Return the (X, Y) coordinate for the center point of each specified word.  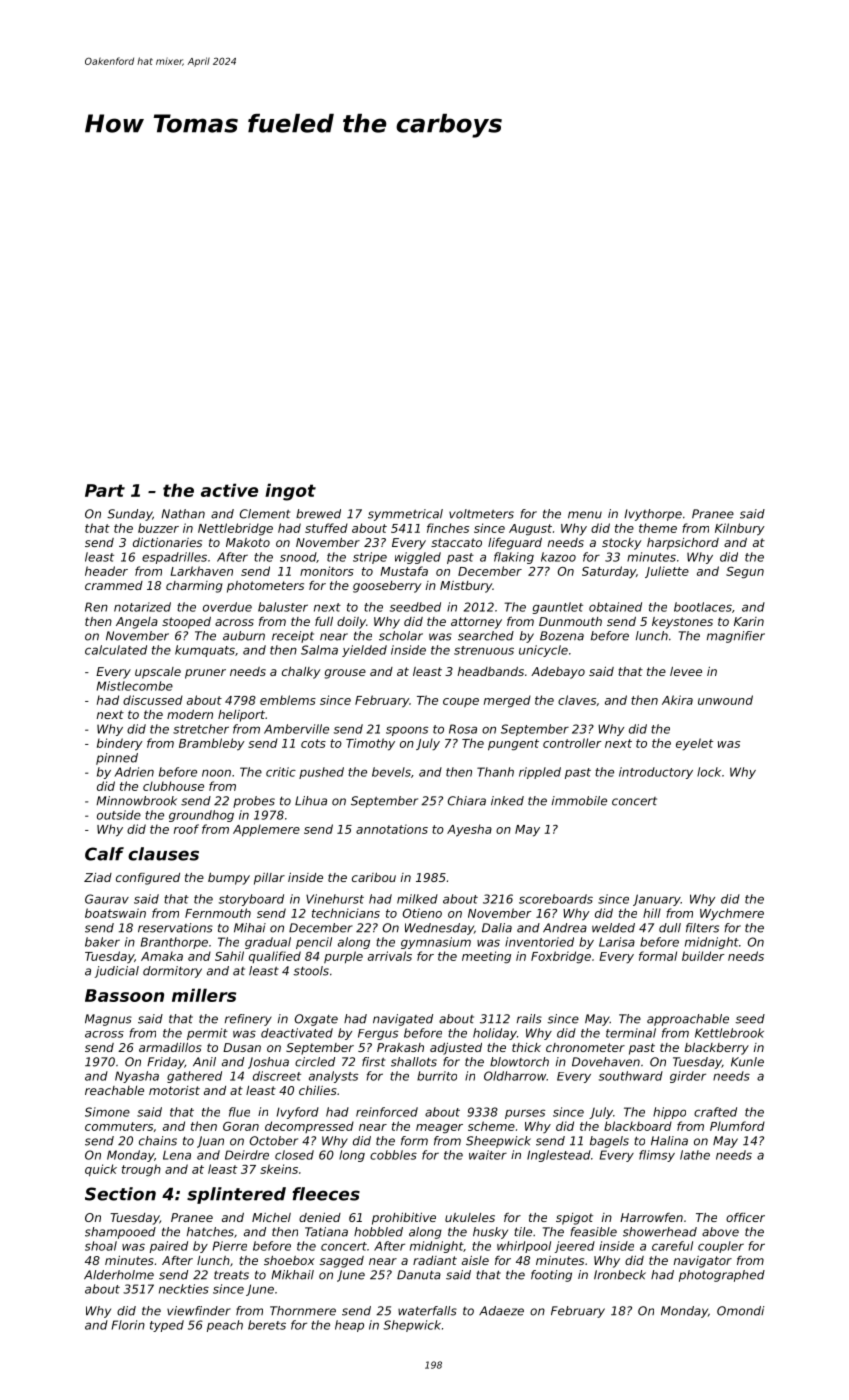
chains (158, 1141)
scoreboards (556, 899)
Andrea (565, 928)
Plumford (737, 1126)
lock (709, 772)
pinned (117, 759)
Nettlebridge (235, 529)
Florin (128, 1325)
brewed (318, 514)
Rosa (463, 729)
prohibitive (404, 1219)
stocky (621, 544)
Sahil (229, 956)
